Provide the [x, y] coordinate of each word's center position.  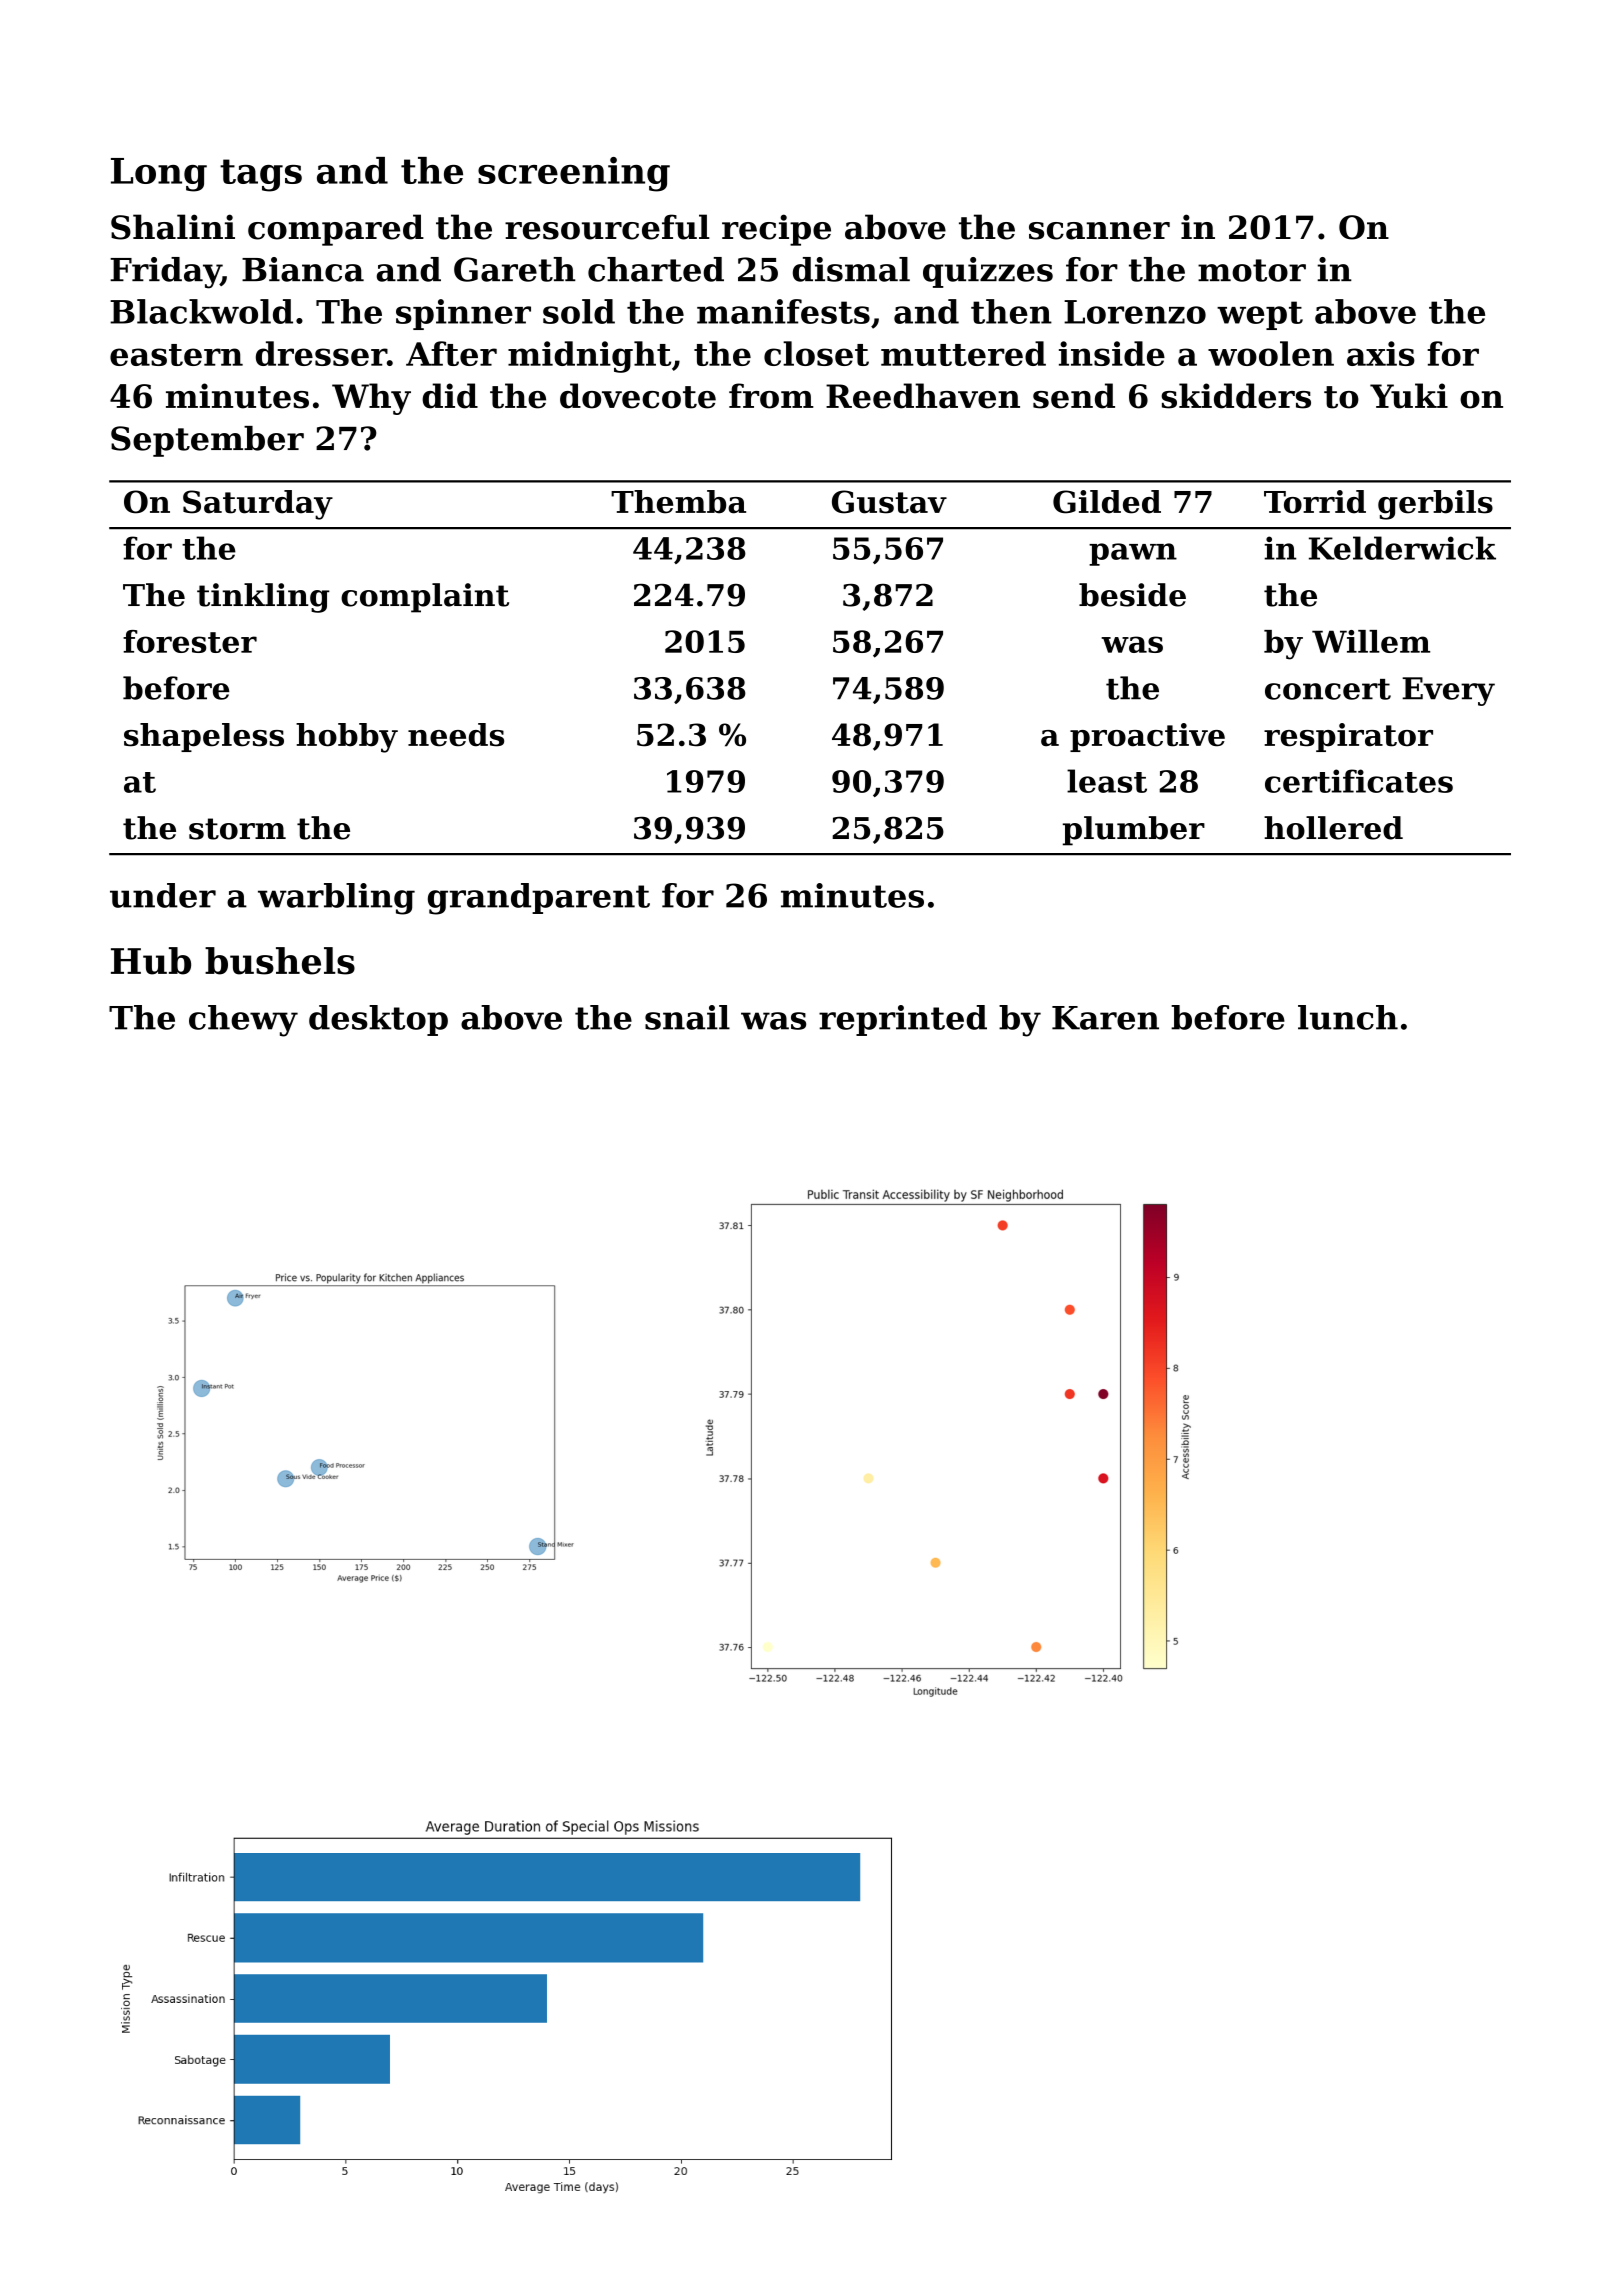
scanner [1099, 231]
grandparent [539, 899]
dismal [851, 269]
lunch [1348, 1017]
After [451, 353]
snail [687, 1017]
